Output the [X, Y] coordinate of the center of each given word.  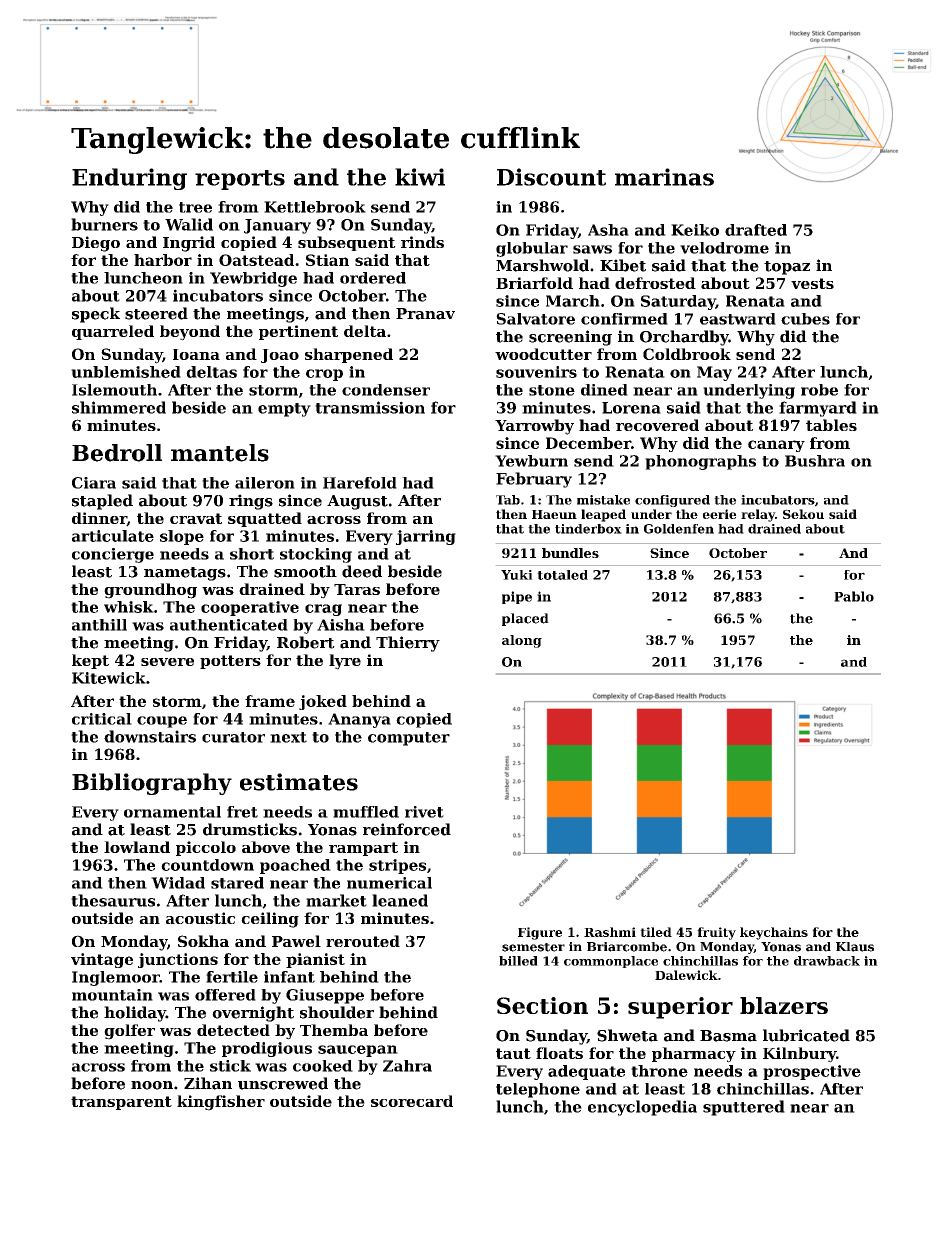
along [522, 641]
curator [233, 737]
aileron [265, 483]
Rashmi [610, 932]
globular [532, 249]
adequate [586, 1072]
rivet [424, 812]
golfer [129, 1032]
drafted [756, 230]
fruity [716, 933]
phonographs [700, 462]
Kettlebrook [315, 207]
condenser [386, 390]
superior [680, 1008]
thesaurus [113, 900]
